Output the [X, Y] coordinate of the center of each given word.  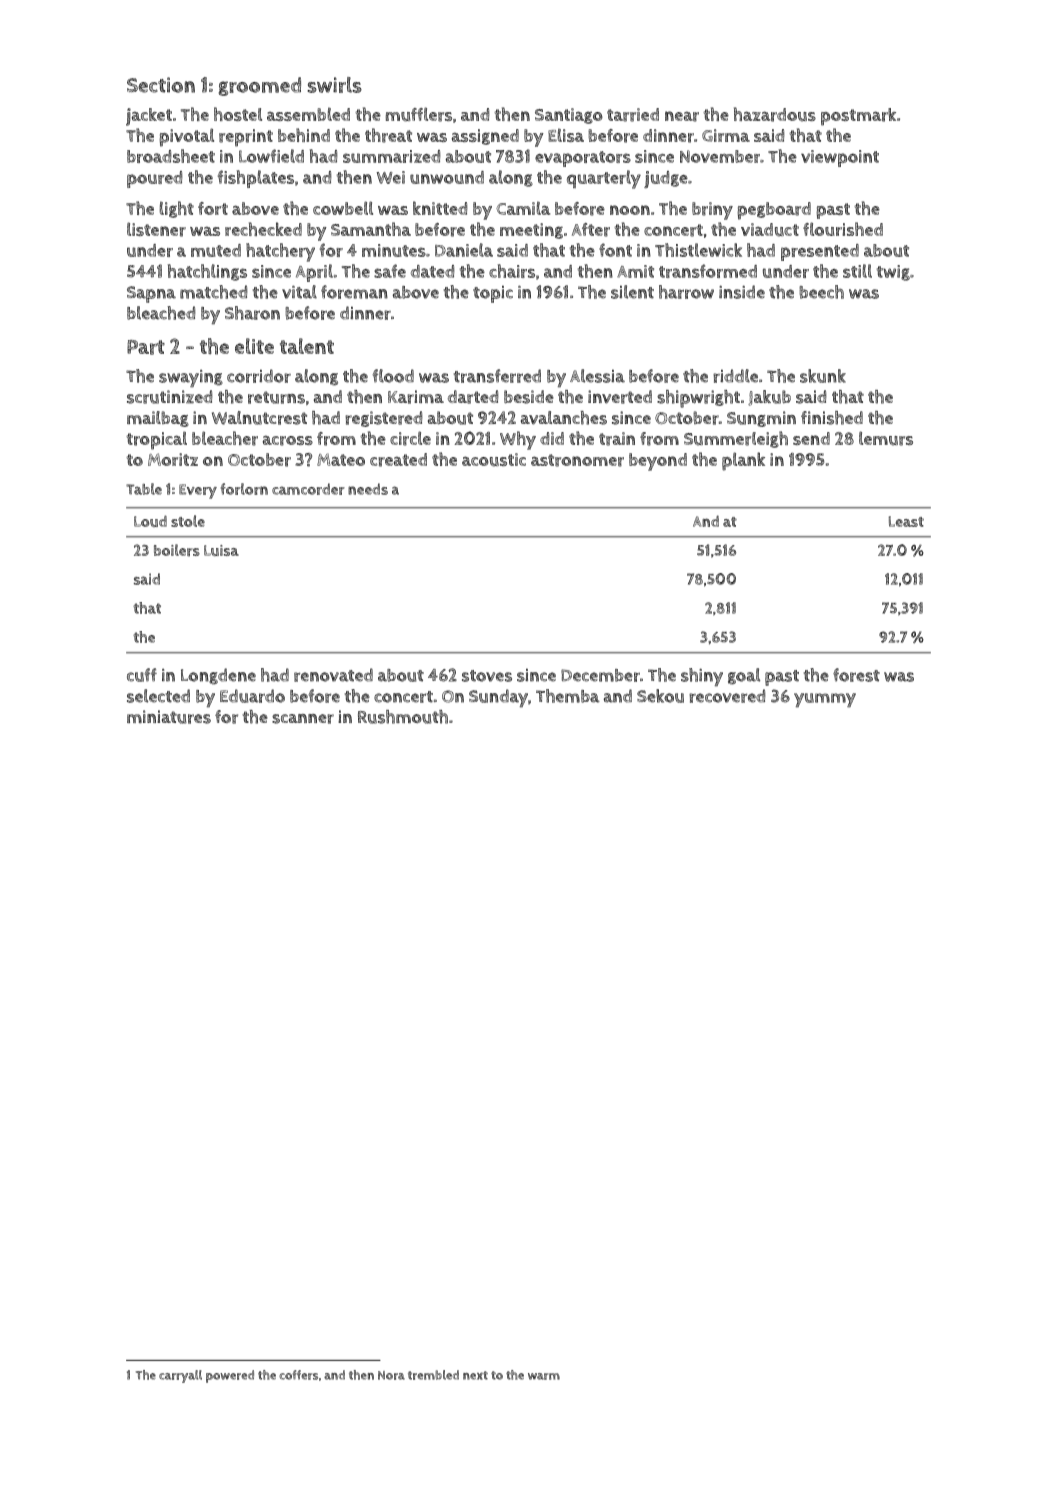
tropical [156, 440]
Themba [568, 696]
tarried [633, 115]
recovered [727, 696]
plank [743, 461]
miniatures [169, 717]
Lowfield [271, 156]
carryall [180, 1376]
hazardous [775, 114]
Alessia [597, 376]
